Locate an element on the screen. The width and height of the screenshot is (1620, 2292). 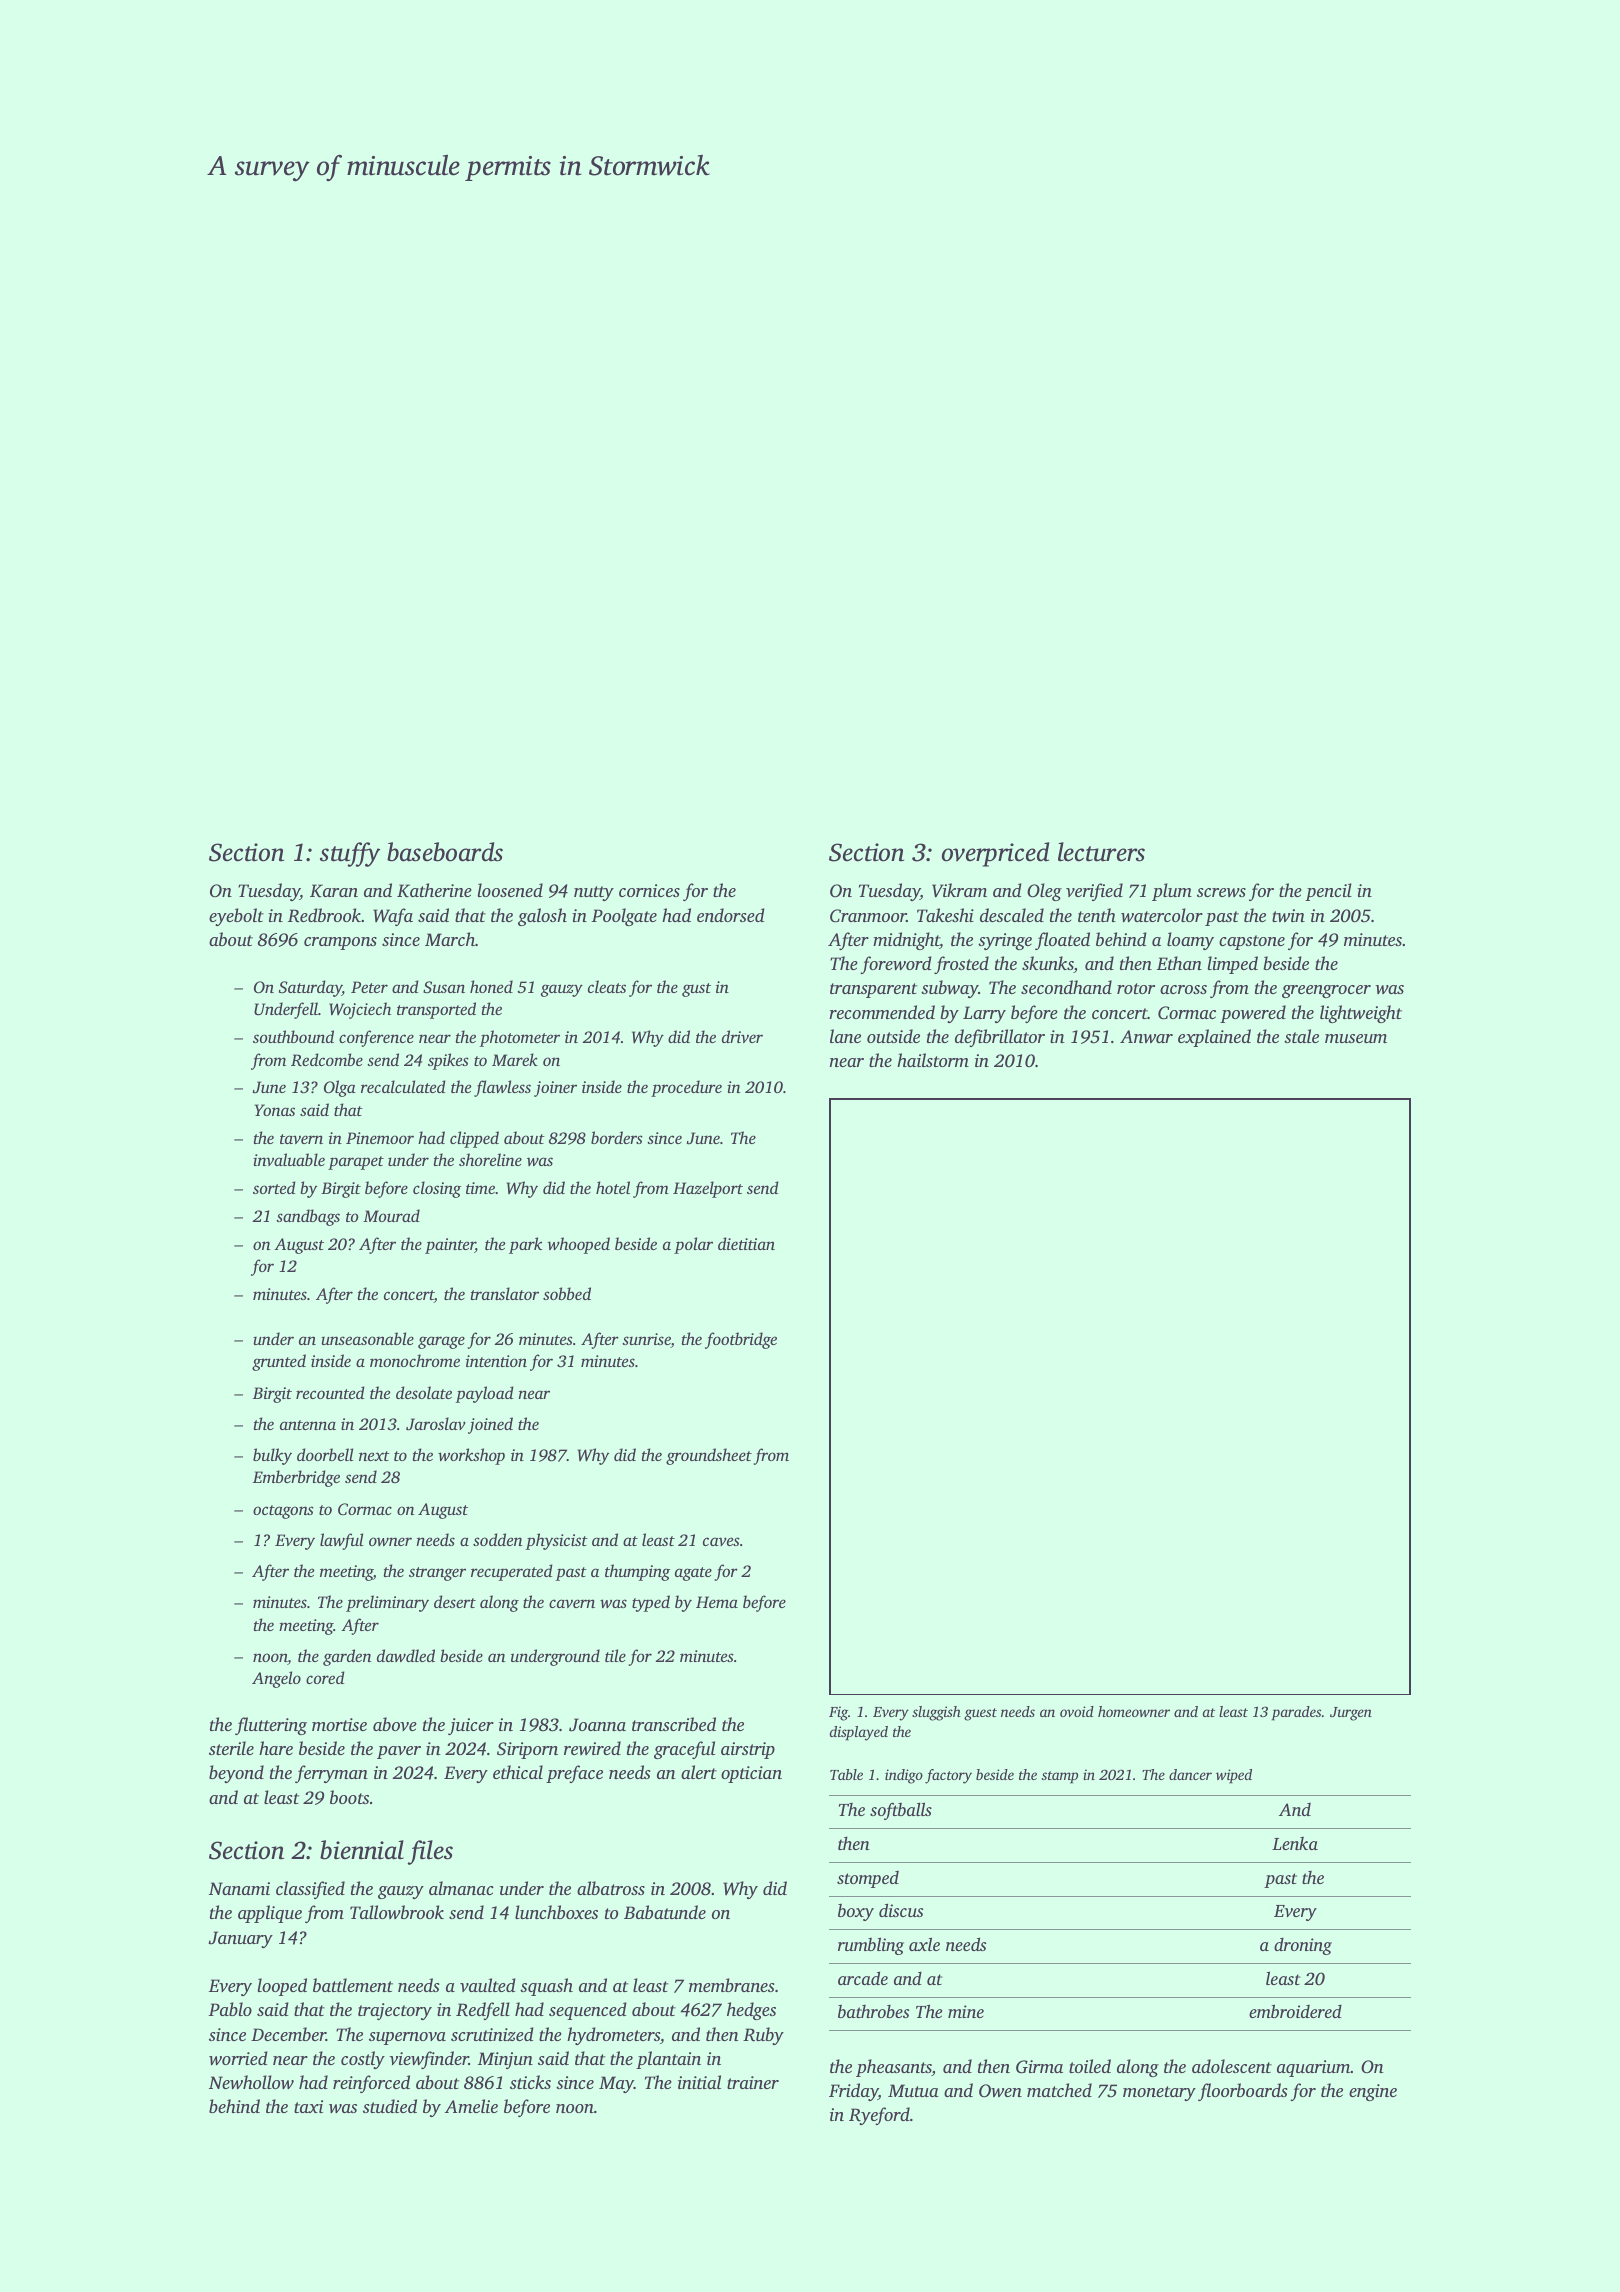
stuffy is located at coordinates (350, 854).
